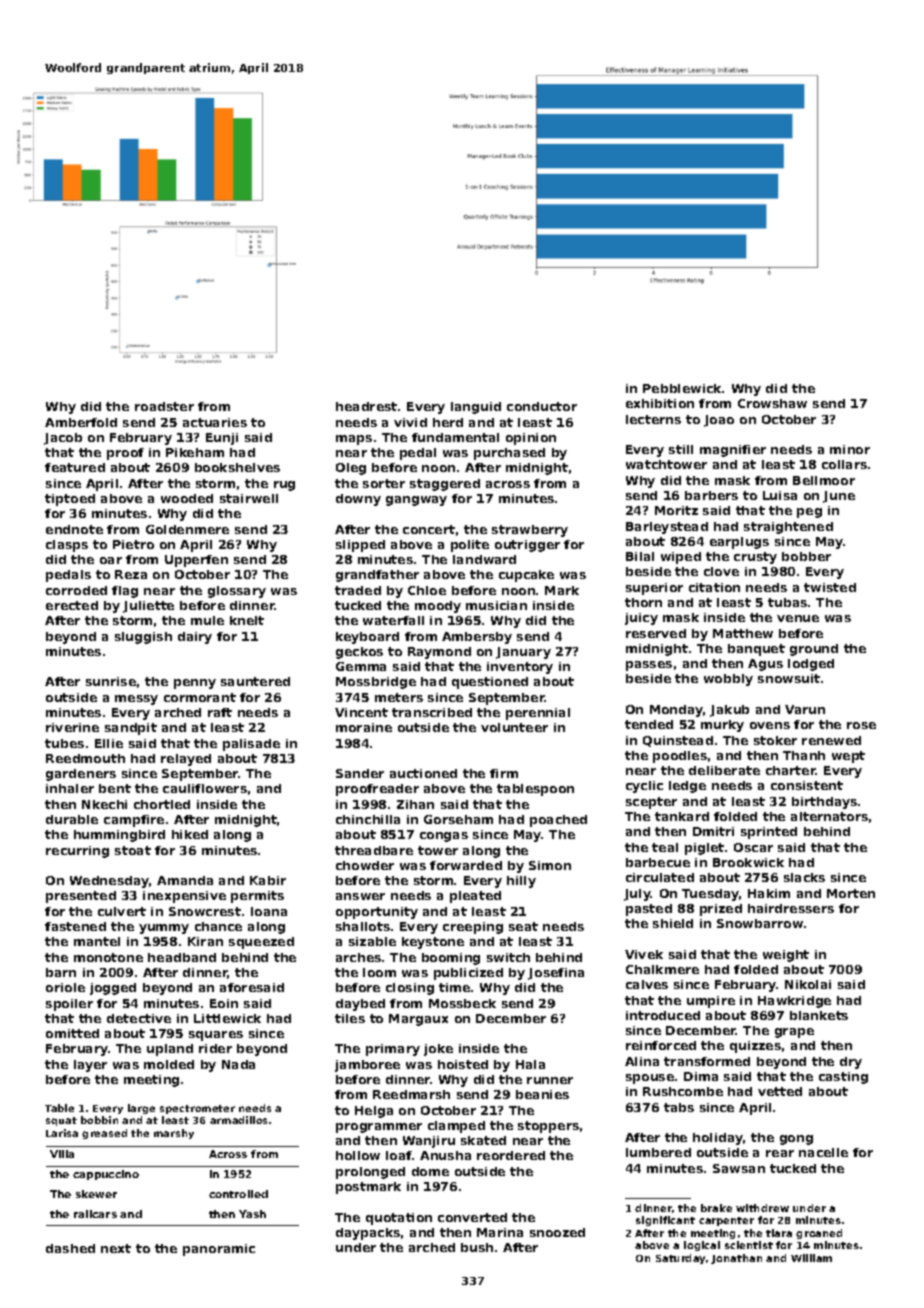 The width and height of the image is (924, 1308). Describe the element at coordinates (851, 893) in the image. I see `Morten` at that location.
